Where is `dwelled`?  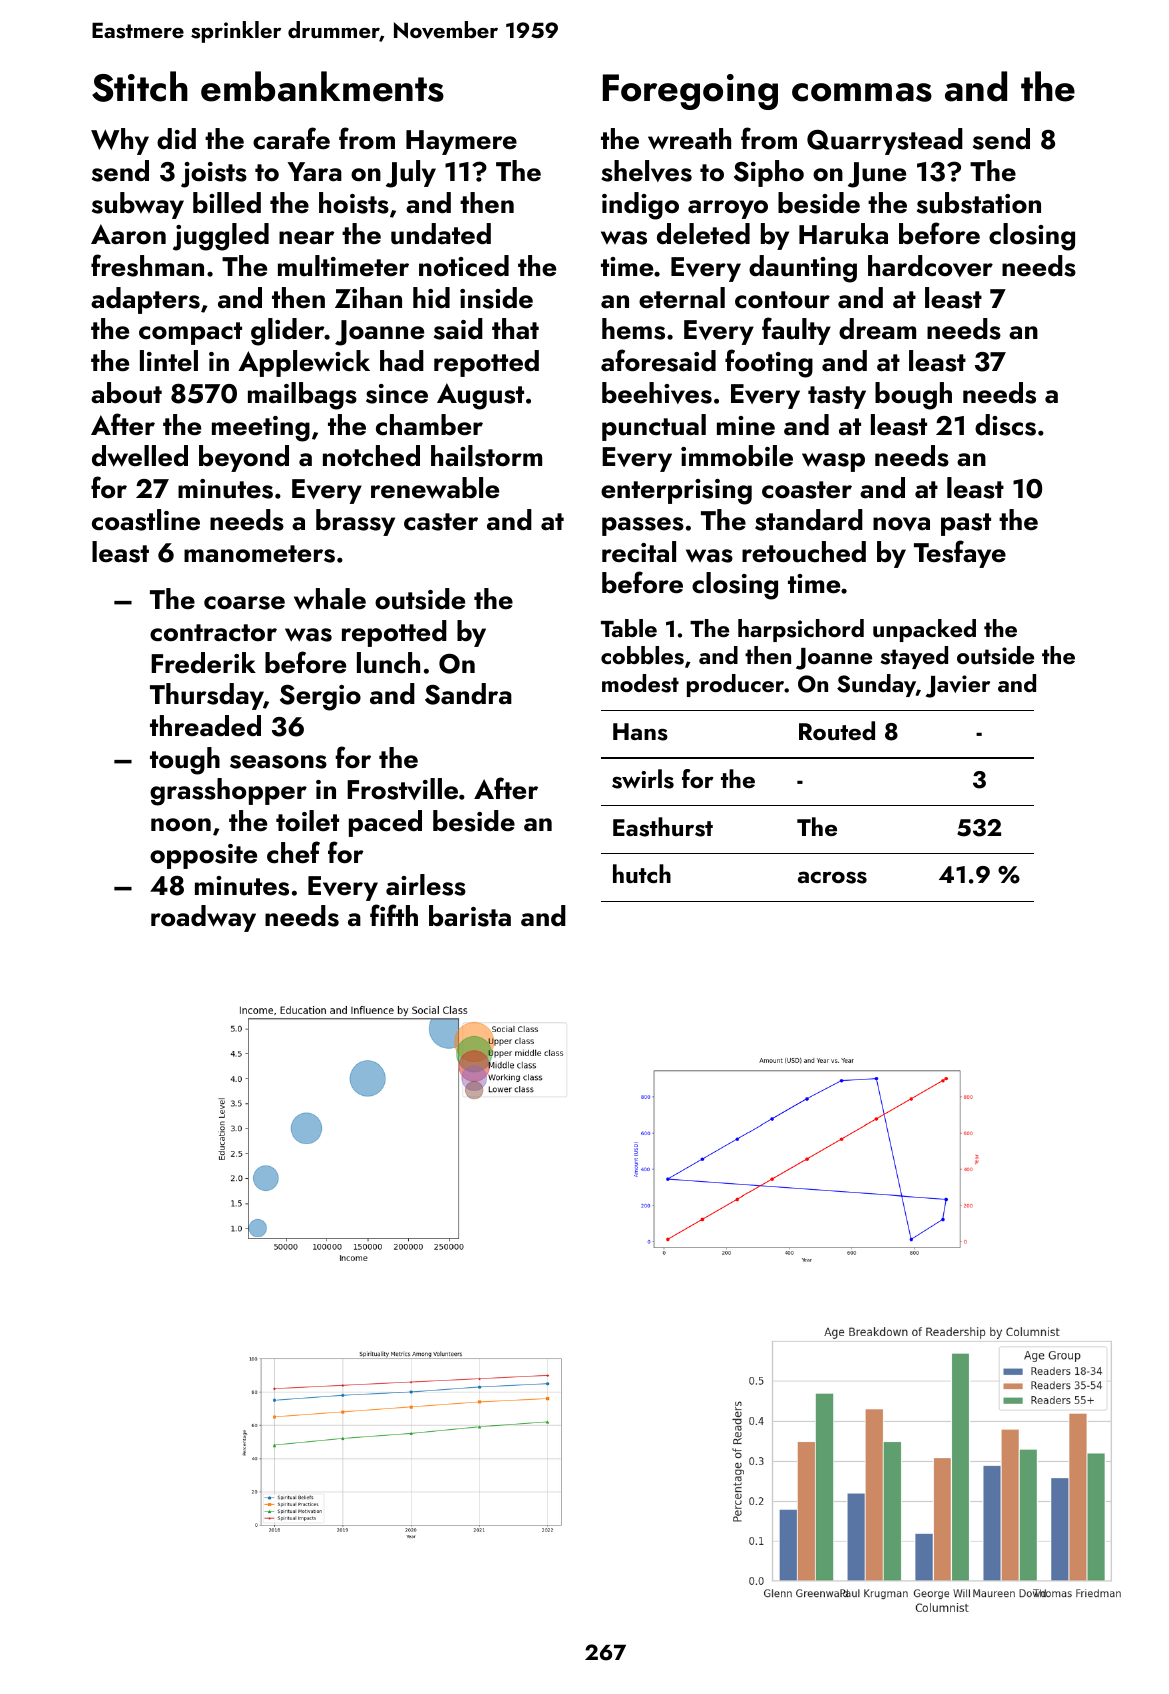
dwelled is located at coordinates (140, 456).
